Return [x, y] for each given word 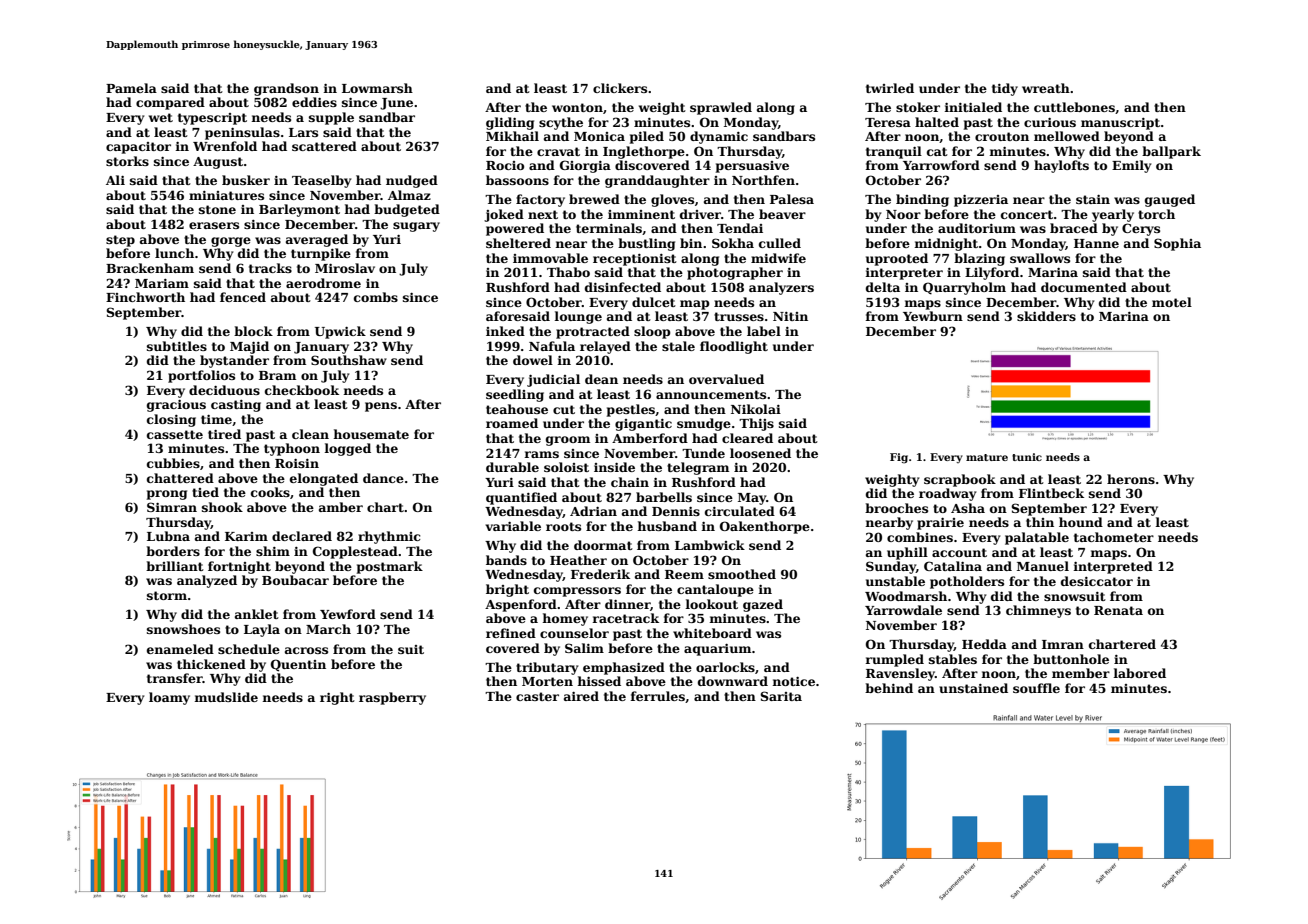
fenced [243, 297]
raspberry [392, 698]
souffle [1036, 688]
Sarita [781, 696]
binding [922, 200]
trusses [739, 316]
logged [347, 449]
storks [127, 161]
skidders [1046, 316]
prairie [940, 524]
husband [667, 526]
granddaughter [657, 181]
